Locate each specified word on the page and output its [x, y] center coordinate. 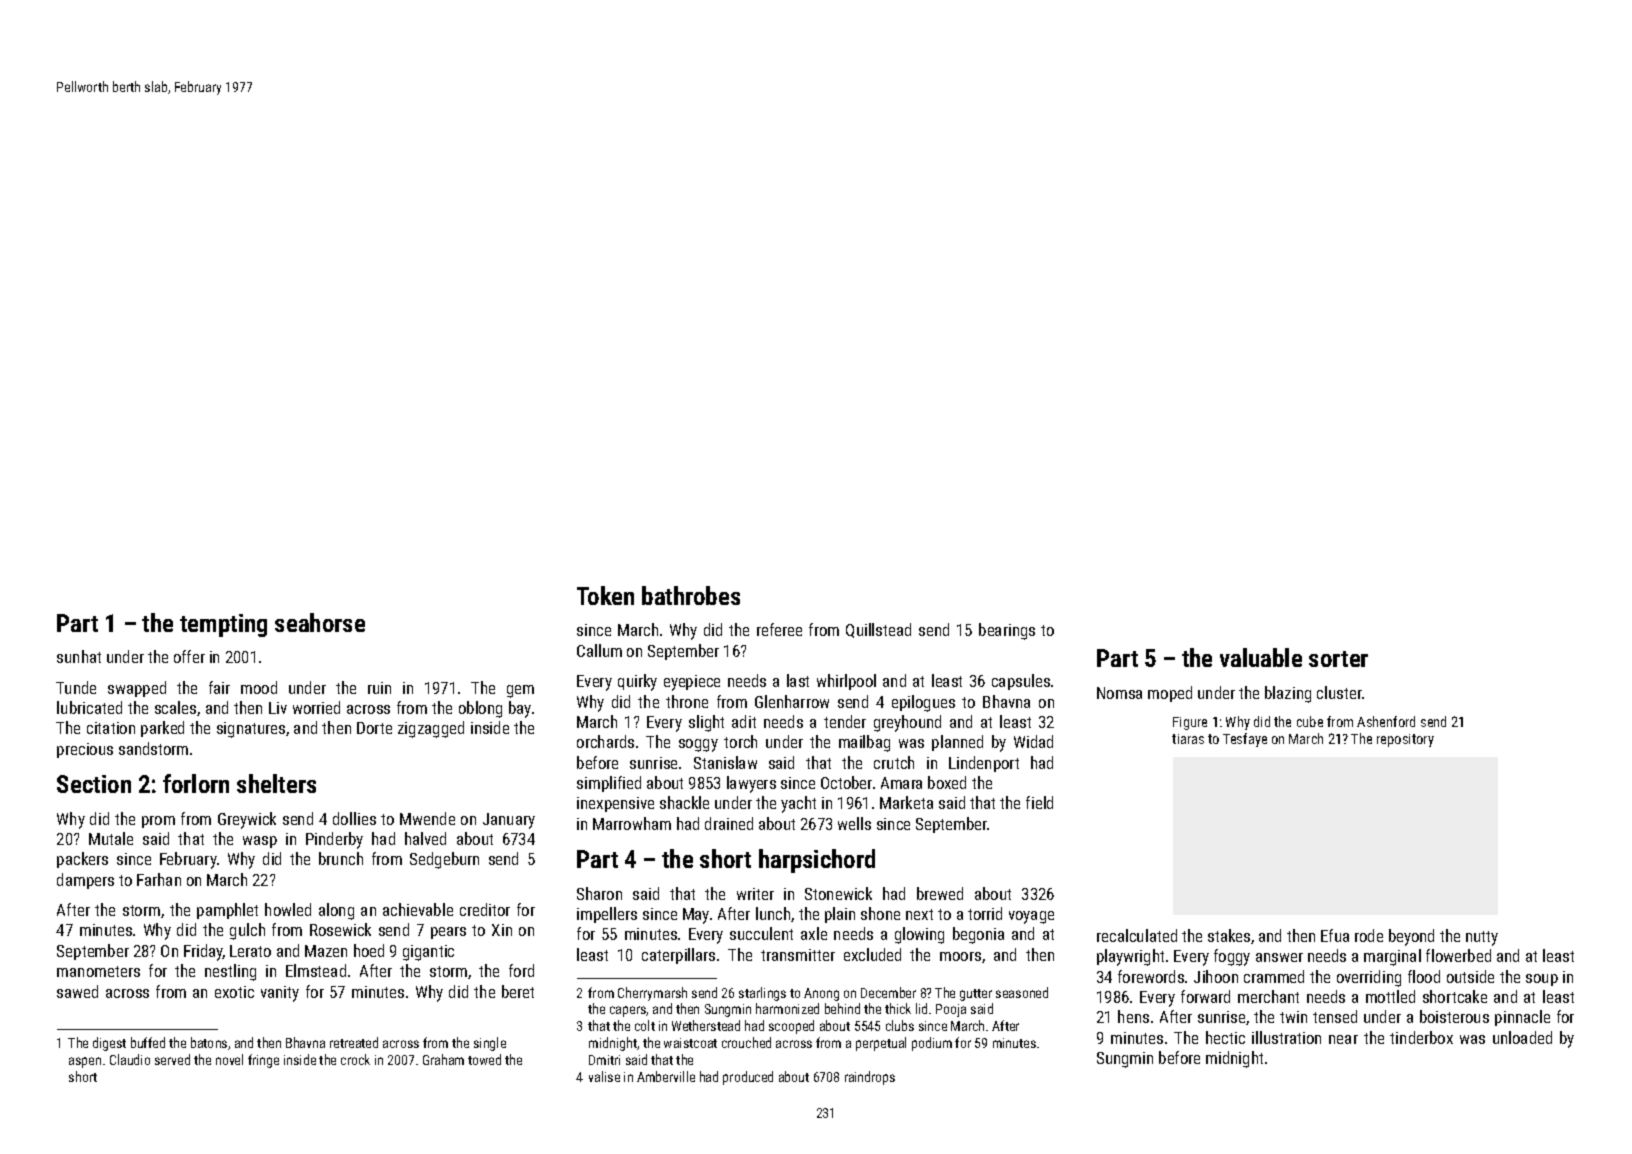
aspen [85, 1062]
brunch [341, 858]
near [1343, 1039]
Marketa [906, 802]
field [1039, 802]
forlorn [196, 783]
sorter [1338, 659]
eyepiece [692, 683]
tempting [223, 625]
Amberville [666, 1076]
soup [1542, 980]
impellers [607, 915]
